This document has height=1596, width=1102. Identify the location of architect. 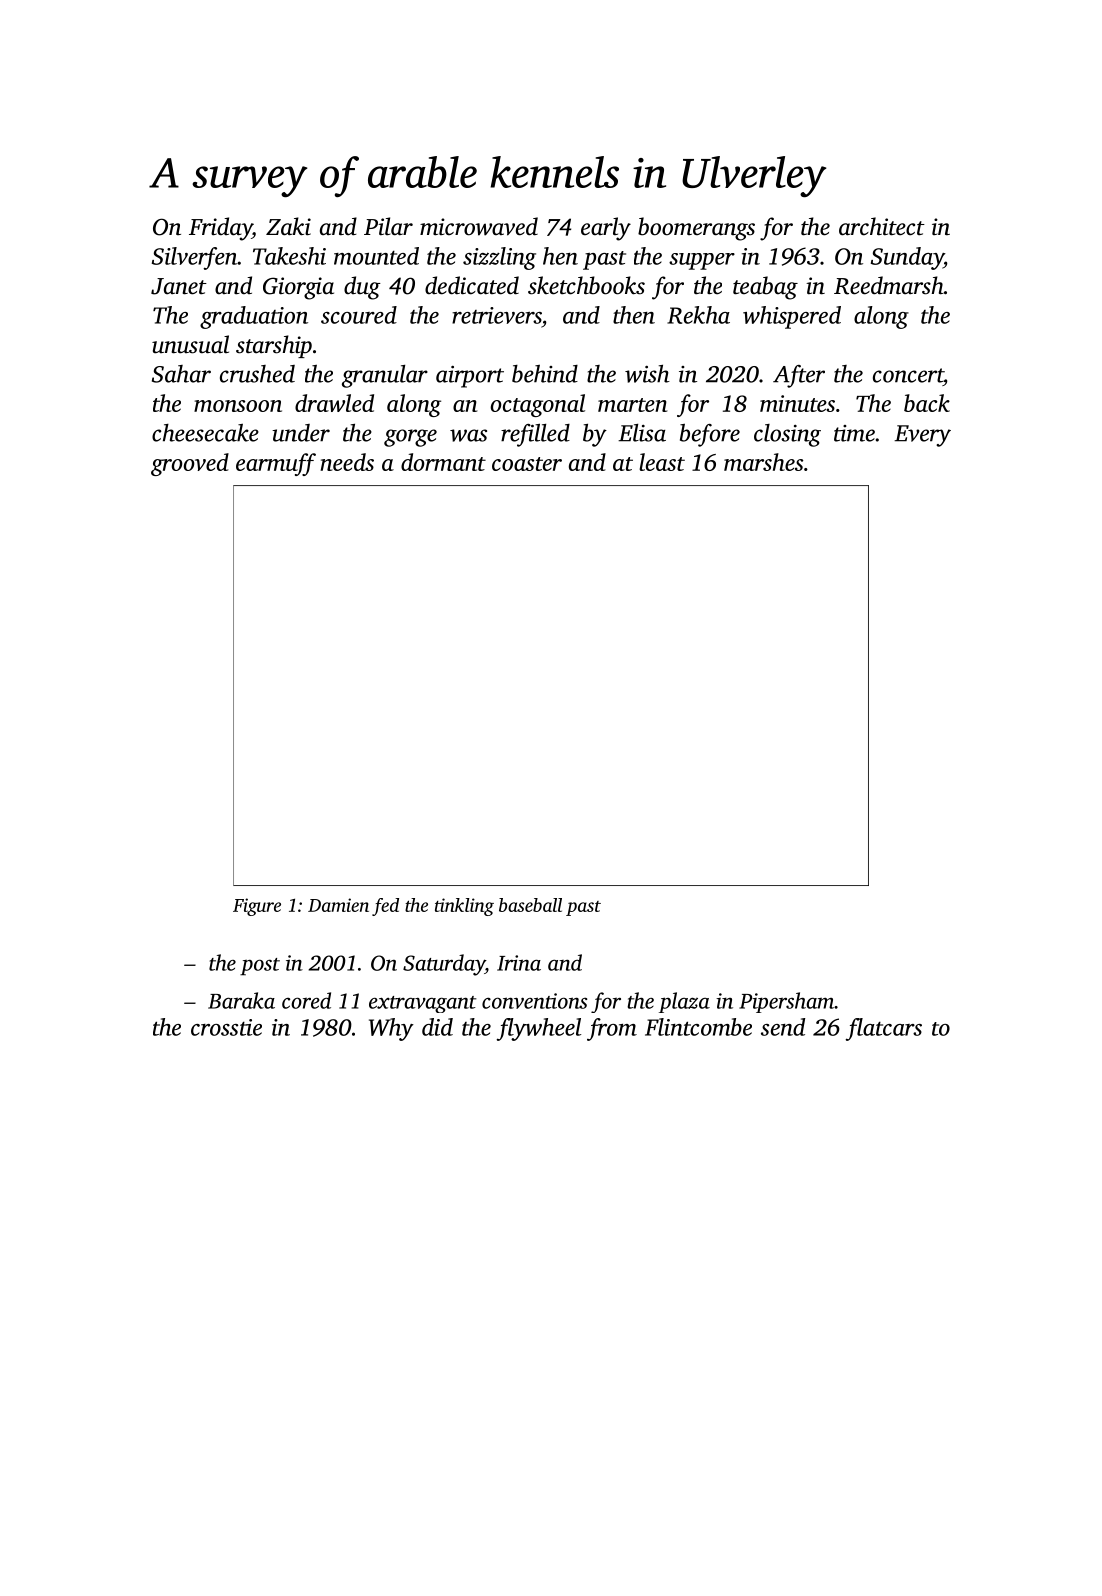
(882, 226).
